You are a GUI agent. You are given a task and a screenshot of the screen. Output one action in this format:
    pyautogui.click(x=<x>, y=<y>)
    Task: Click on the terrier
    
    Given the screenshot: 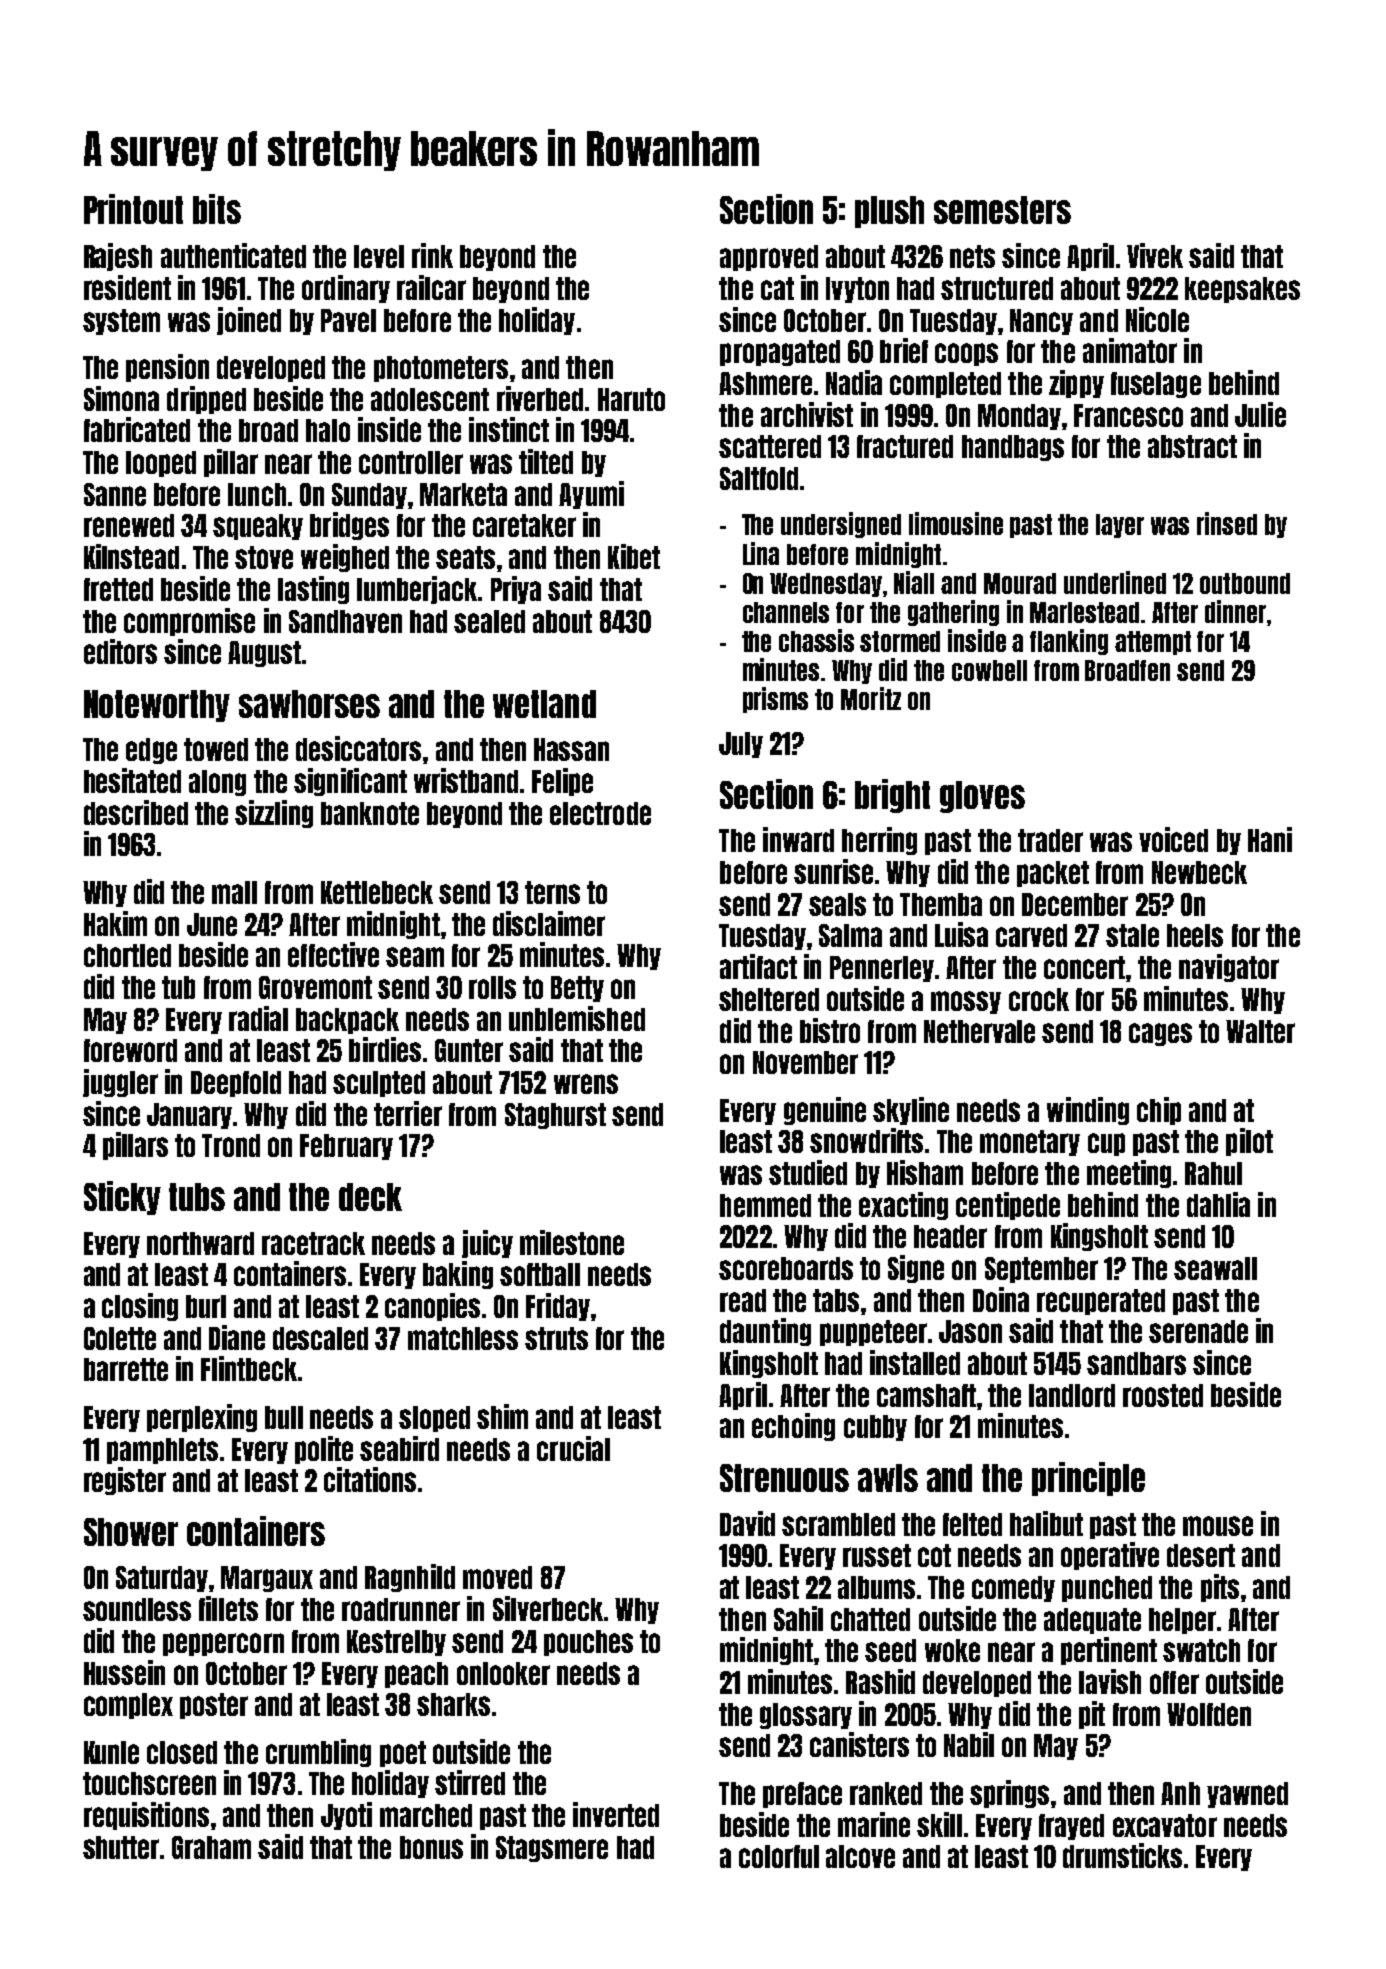 What is the action you would take?
    pyautogui.click(x=408, y=1113)
